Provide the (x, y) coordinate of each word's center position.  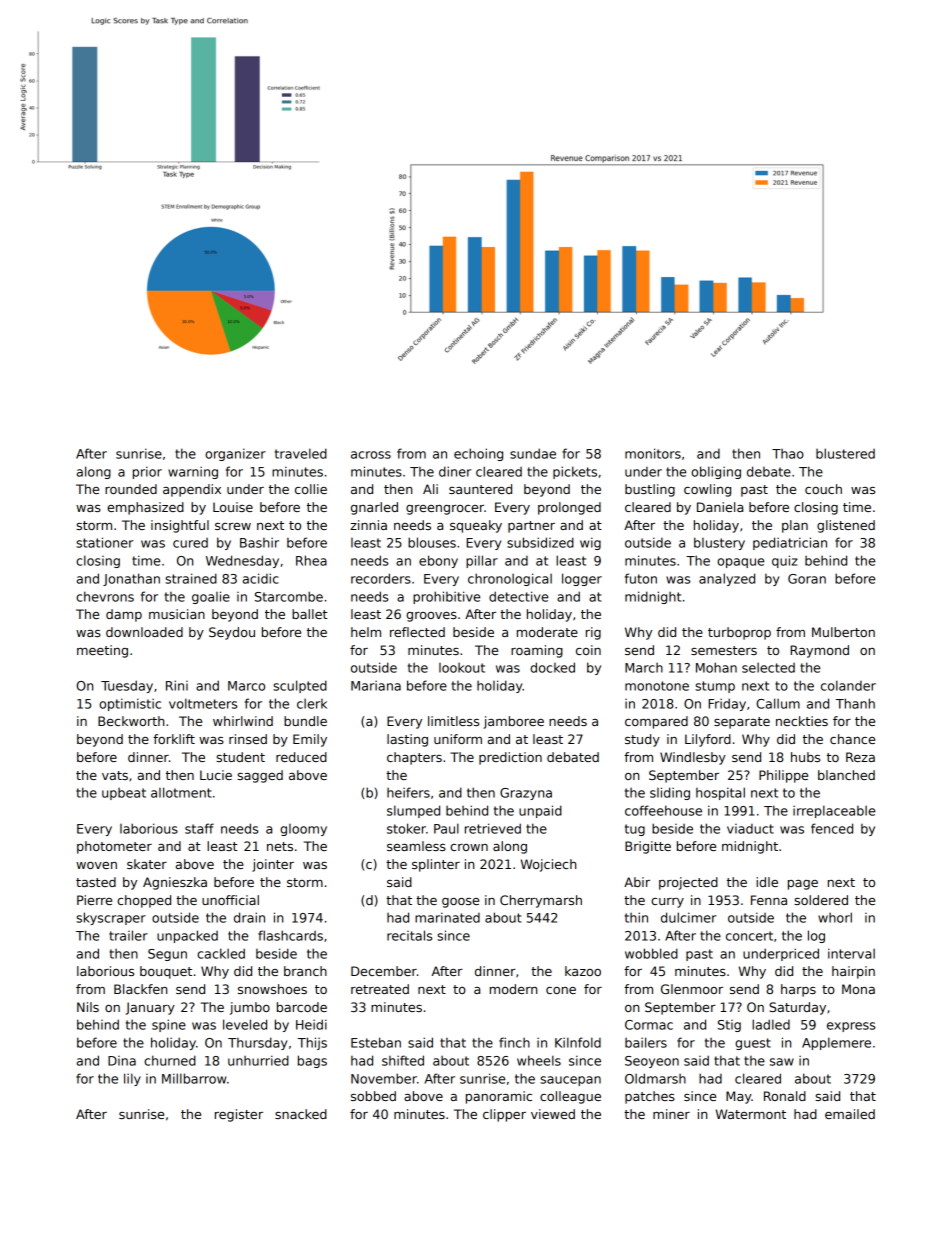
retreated (380, 989)
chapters (414, 758)
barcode (302, 1007)
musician (177, 614)
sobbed (373, 1096)
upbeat (124, 794)
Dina (122, 1061)
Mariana (376, 686)
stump (715, 687)
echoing (478, 454)
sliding (670, 793)
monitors (653, 453)
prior (147, 472)
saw (782, 1062)
